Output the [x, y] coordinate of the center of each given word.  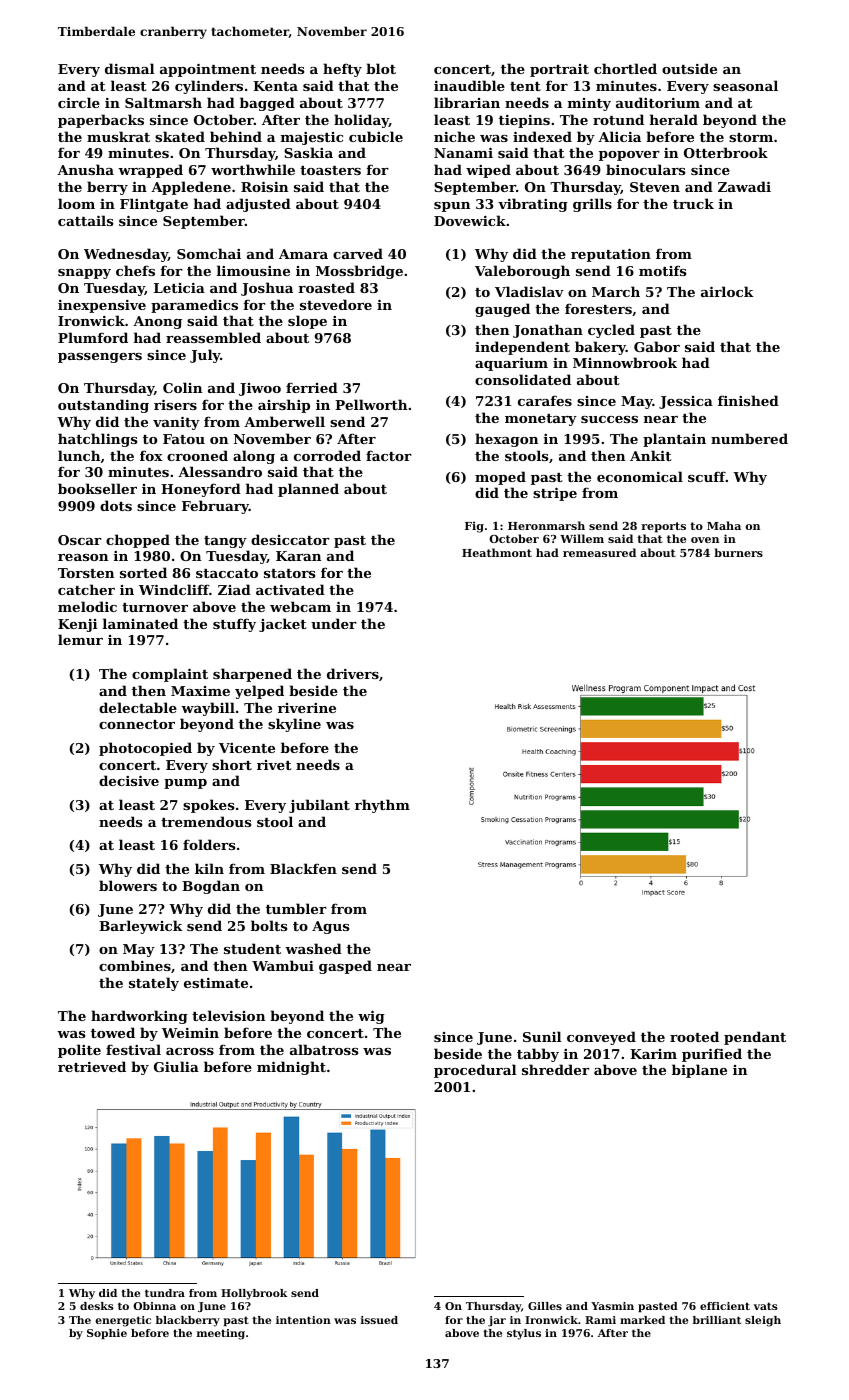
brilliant [717, 1320]
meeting [220, 1334]
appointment [208, 70]
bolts [269, 925]
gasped [345, 967]
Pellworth [371, 404]
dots [116, 505]
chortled [625, 68]
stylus [524, 1334]
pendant [755, 1038]
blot [381, 68]
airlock [727, 291]
